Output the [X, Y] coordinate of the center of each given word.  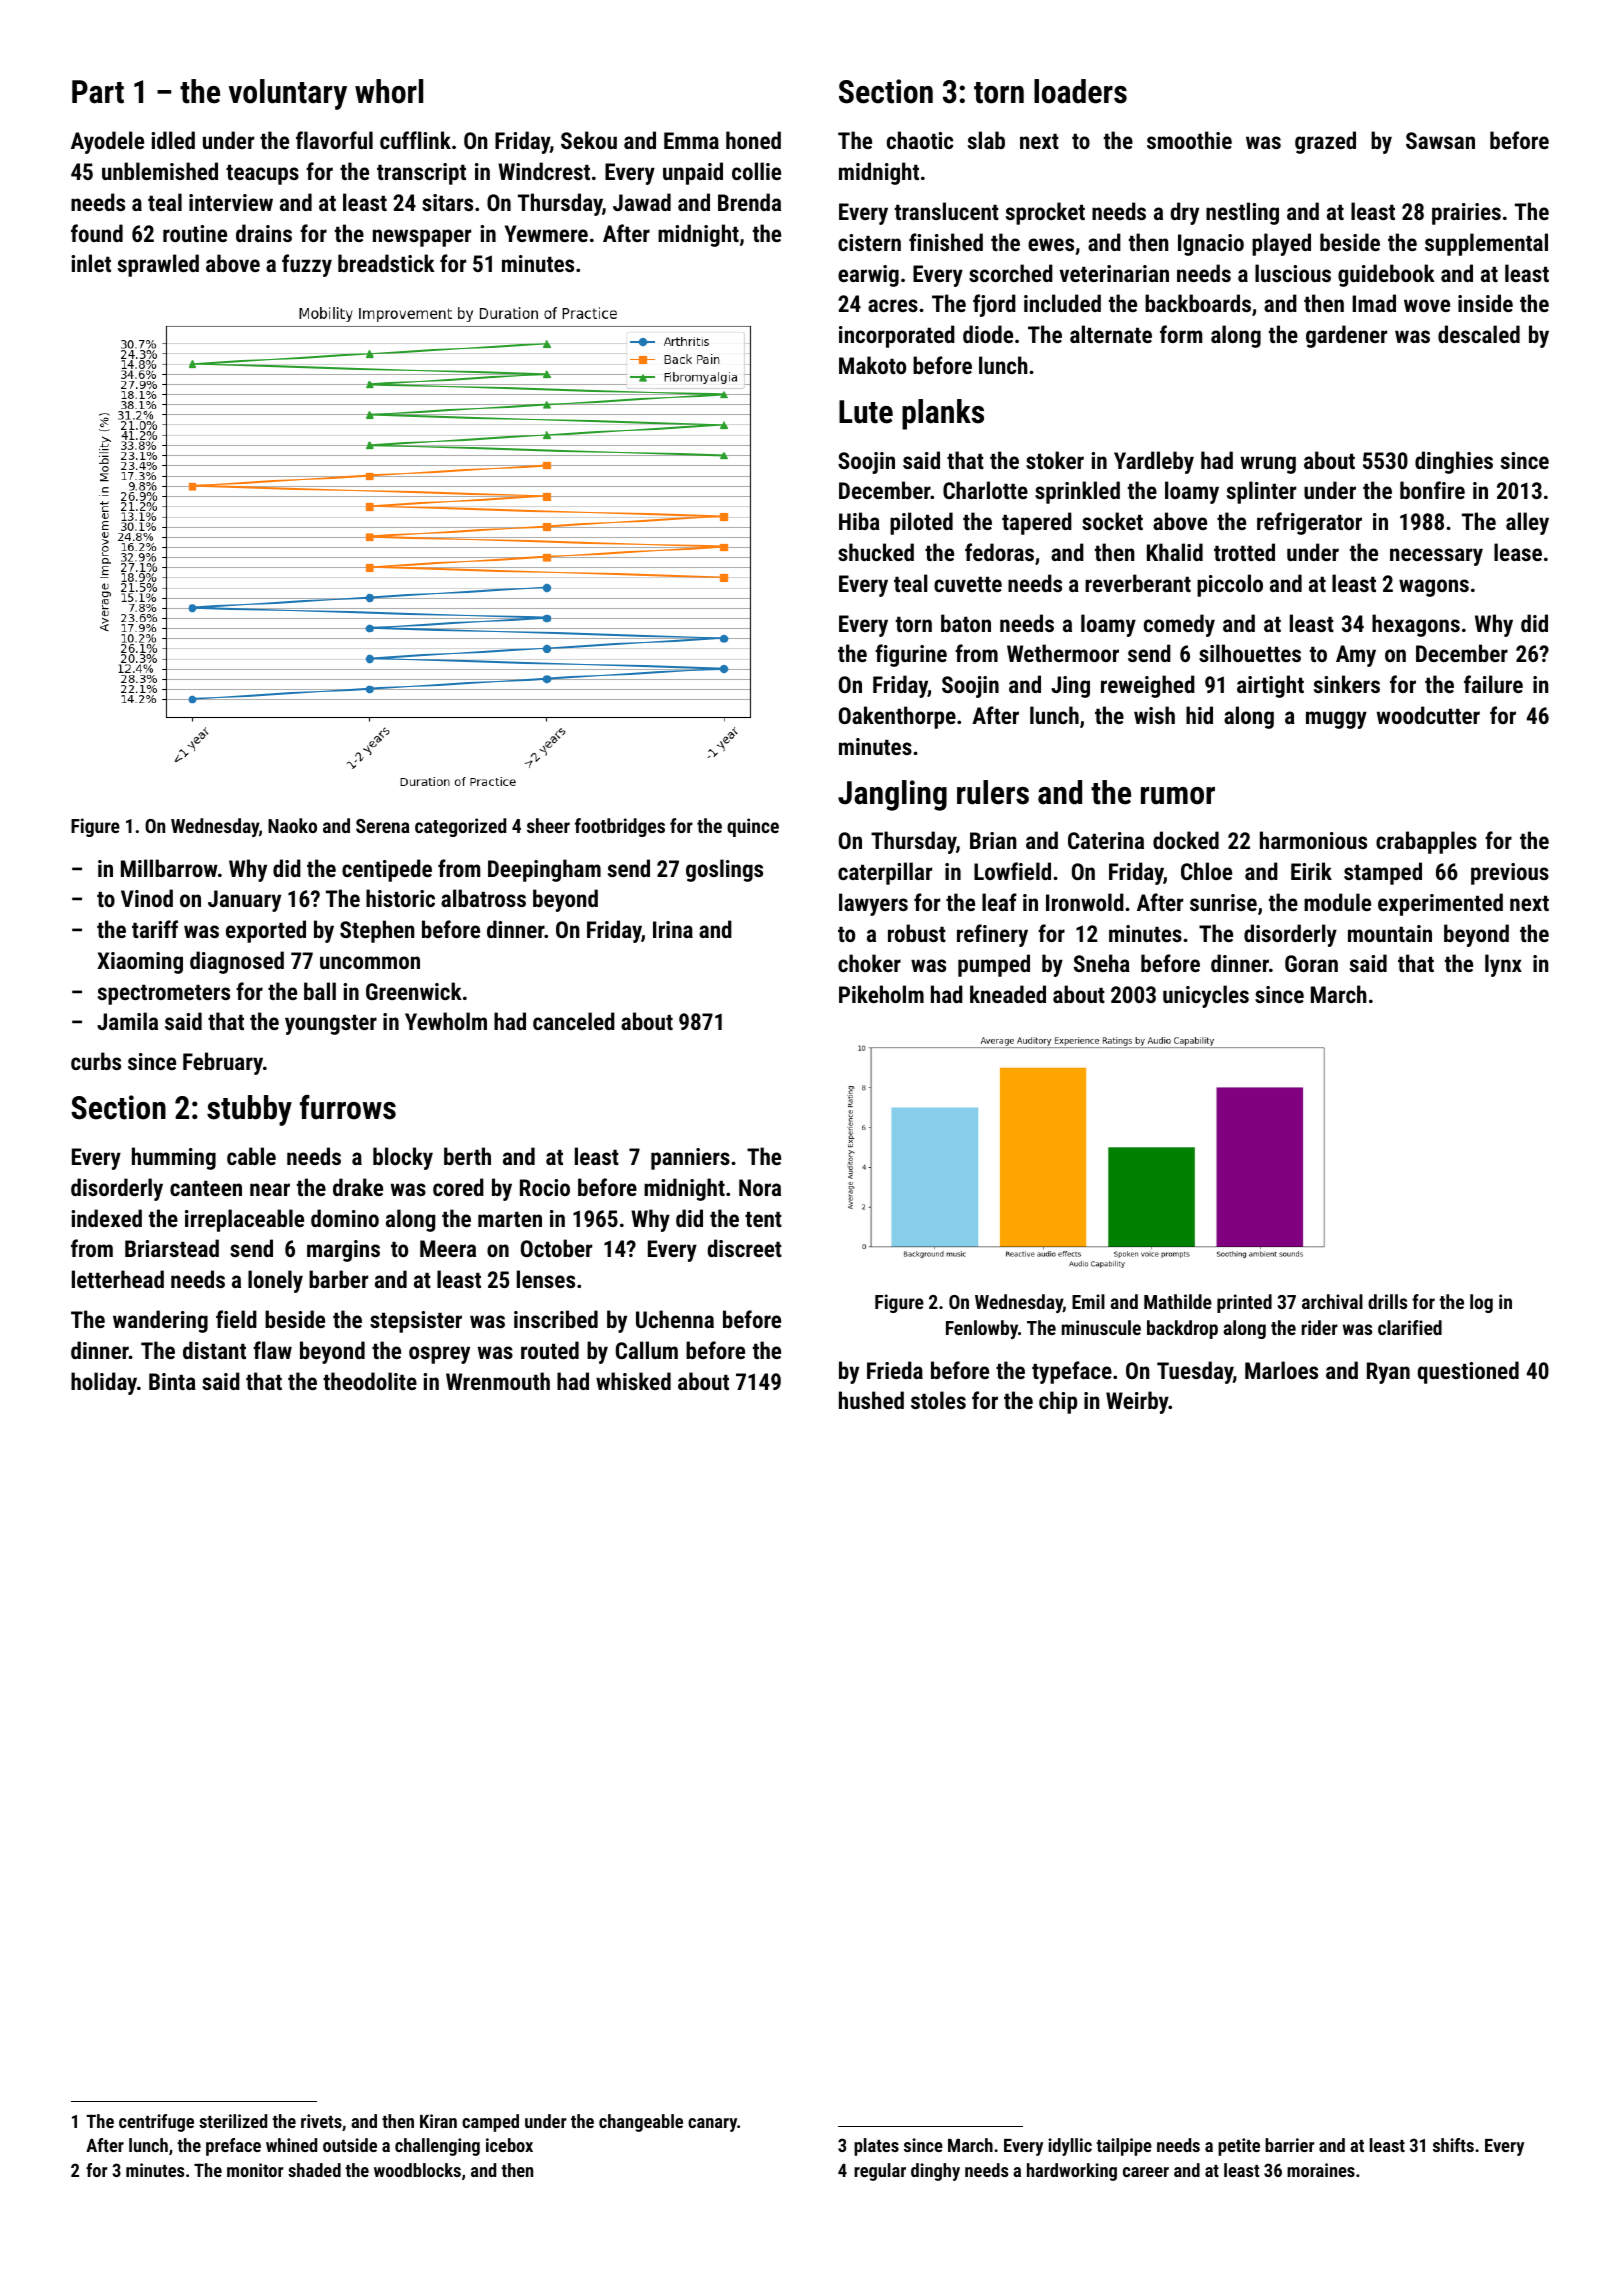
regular [880, 2172]
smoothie [1189, 140]
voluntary [288, 94]
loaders [1080, 91]
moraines [1321, 2170]
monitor [255, 2170]
